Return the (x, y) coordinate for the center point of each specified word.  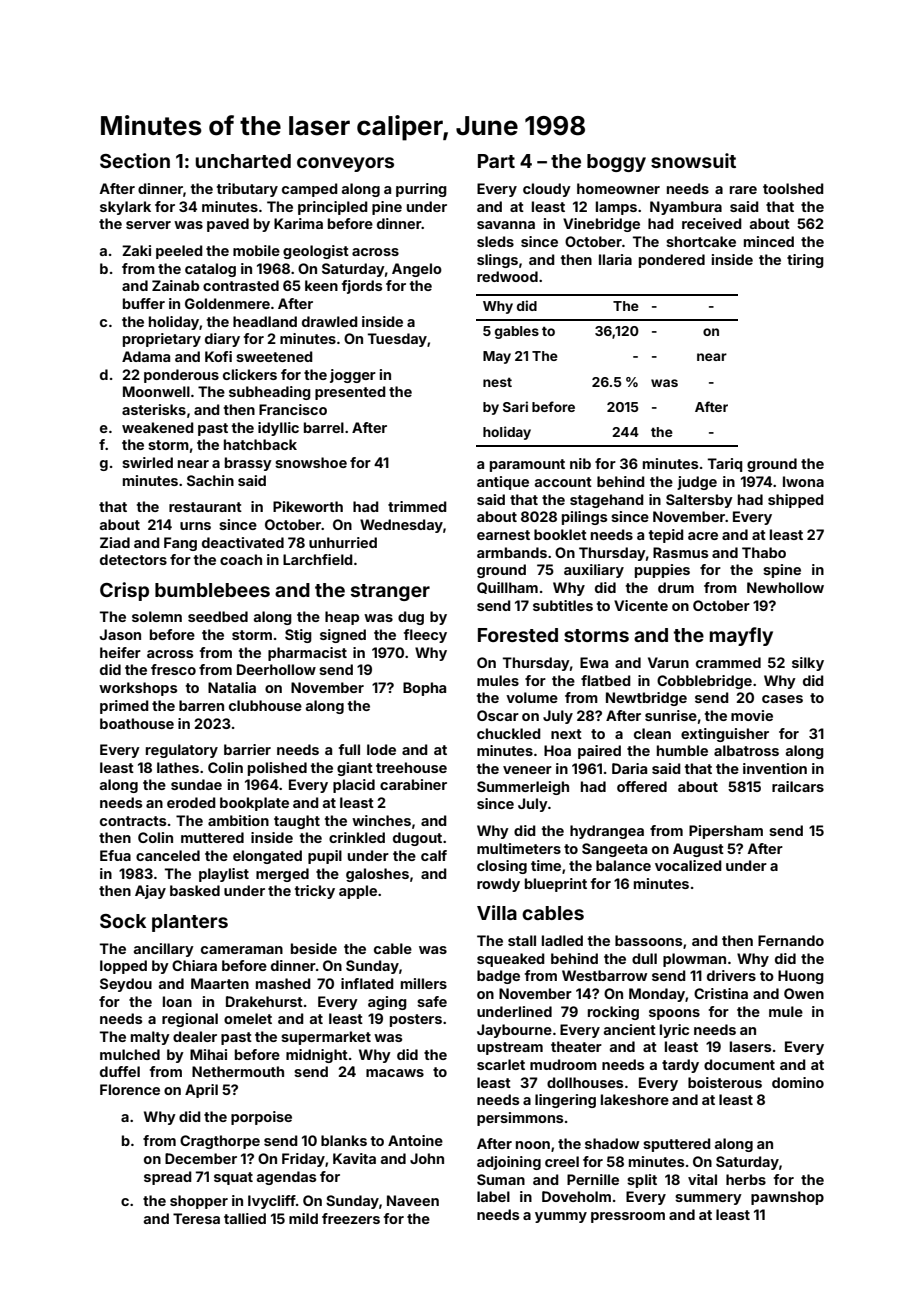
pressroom (628, 1217)
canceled (168, 855)
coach (241, 559)
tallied (245, 1218)
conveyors (345, 164)
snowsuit (693, 160)
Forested (518, 635)
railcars (798, 786)
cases (782, 699)
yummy (561, 1217)
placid (354, 786)
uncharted (243, 161)
